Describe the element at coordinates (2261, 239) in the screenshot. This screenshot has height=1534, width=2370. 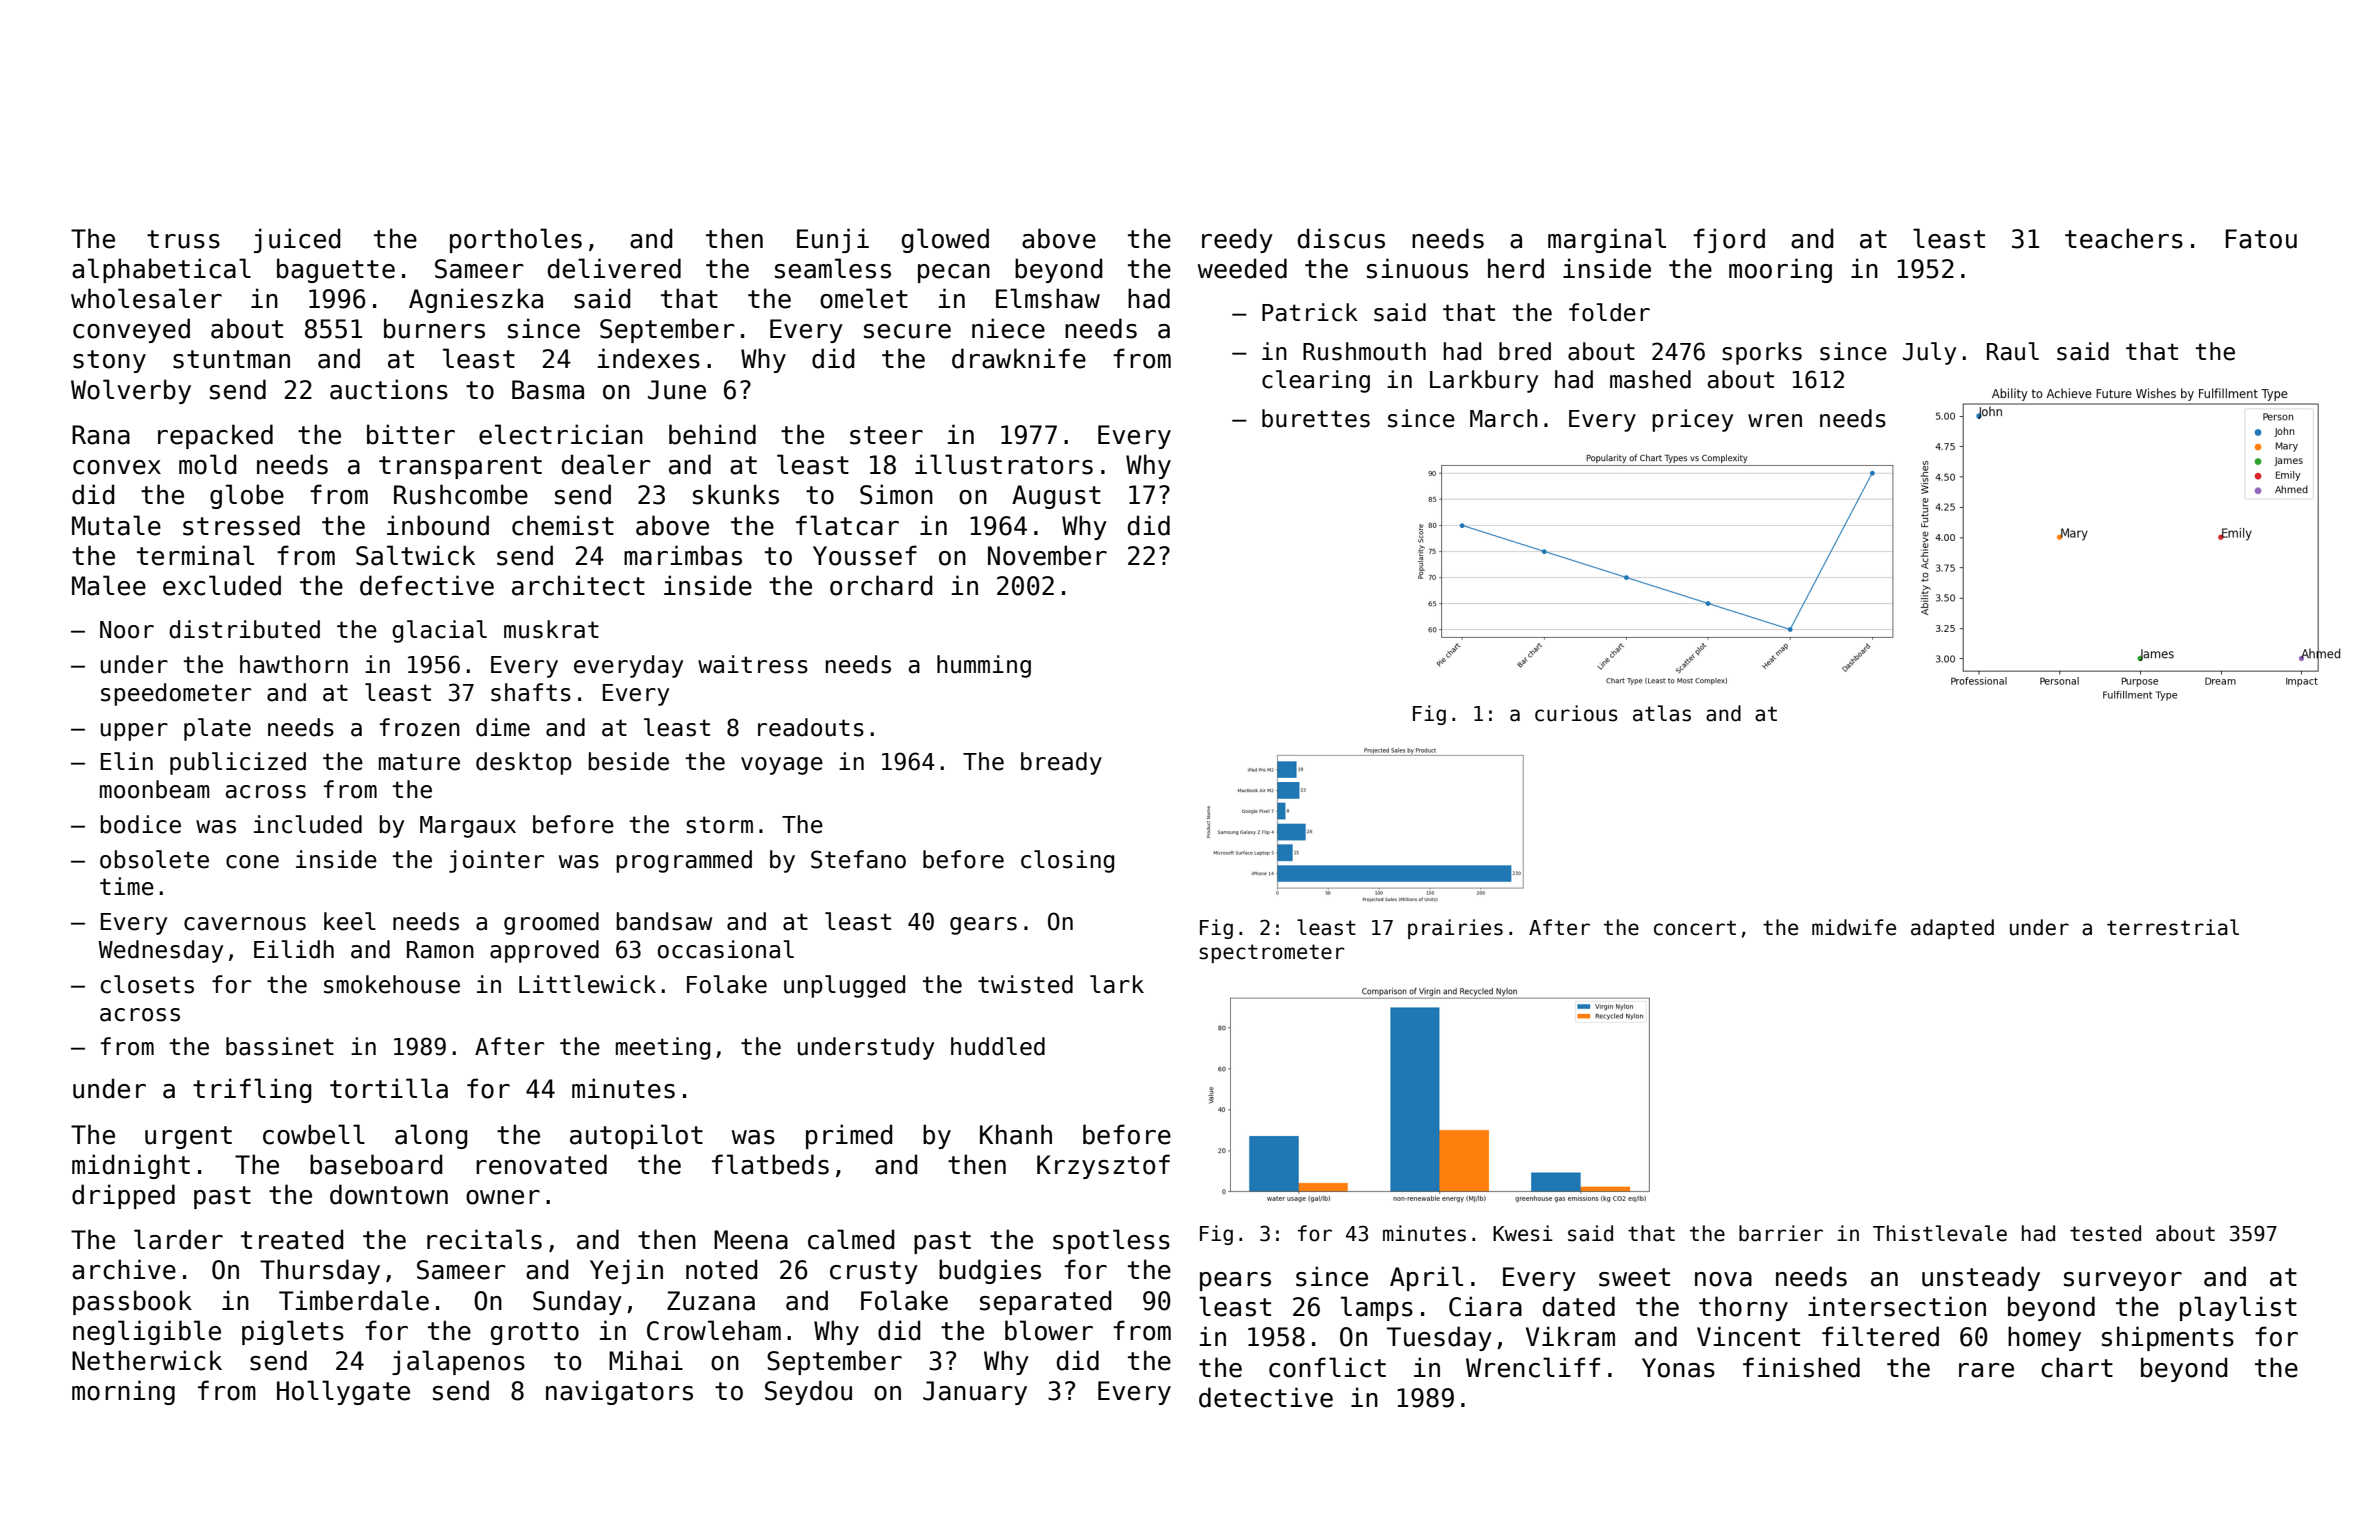
I see `Fatou` at that location.
